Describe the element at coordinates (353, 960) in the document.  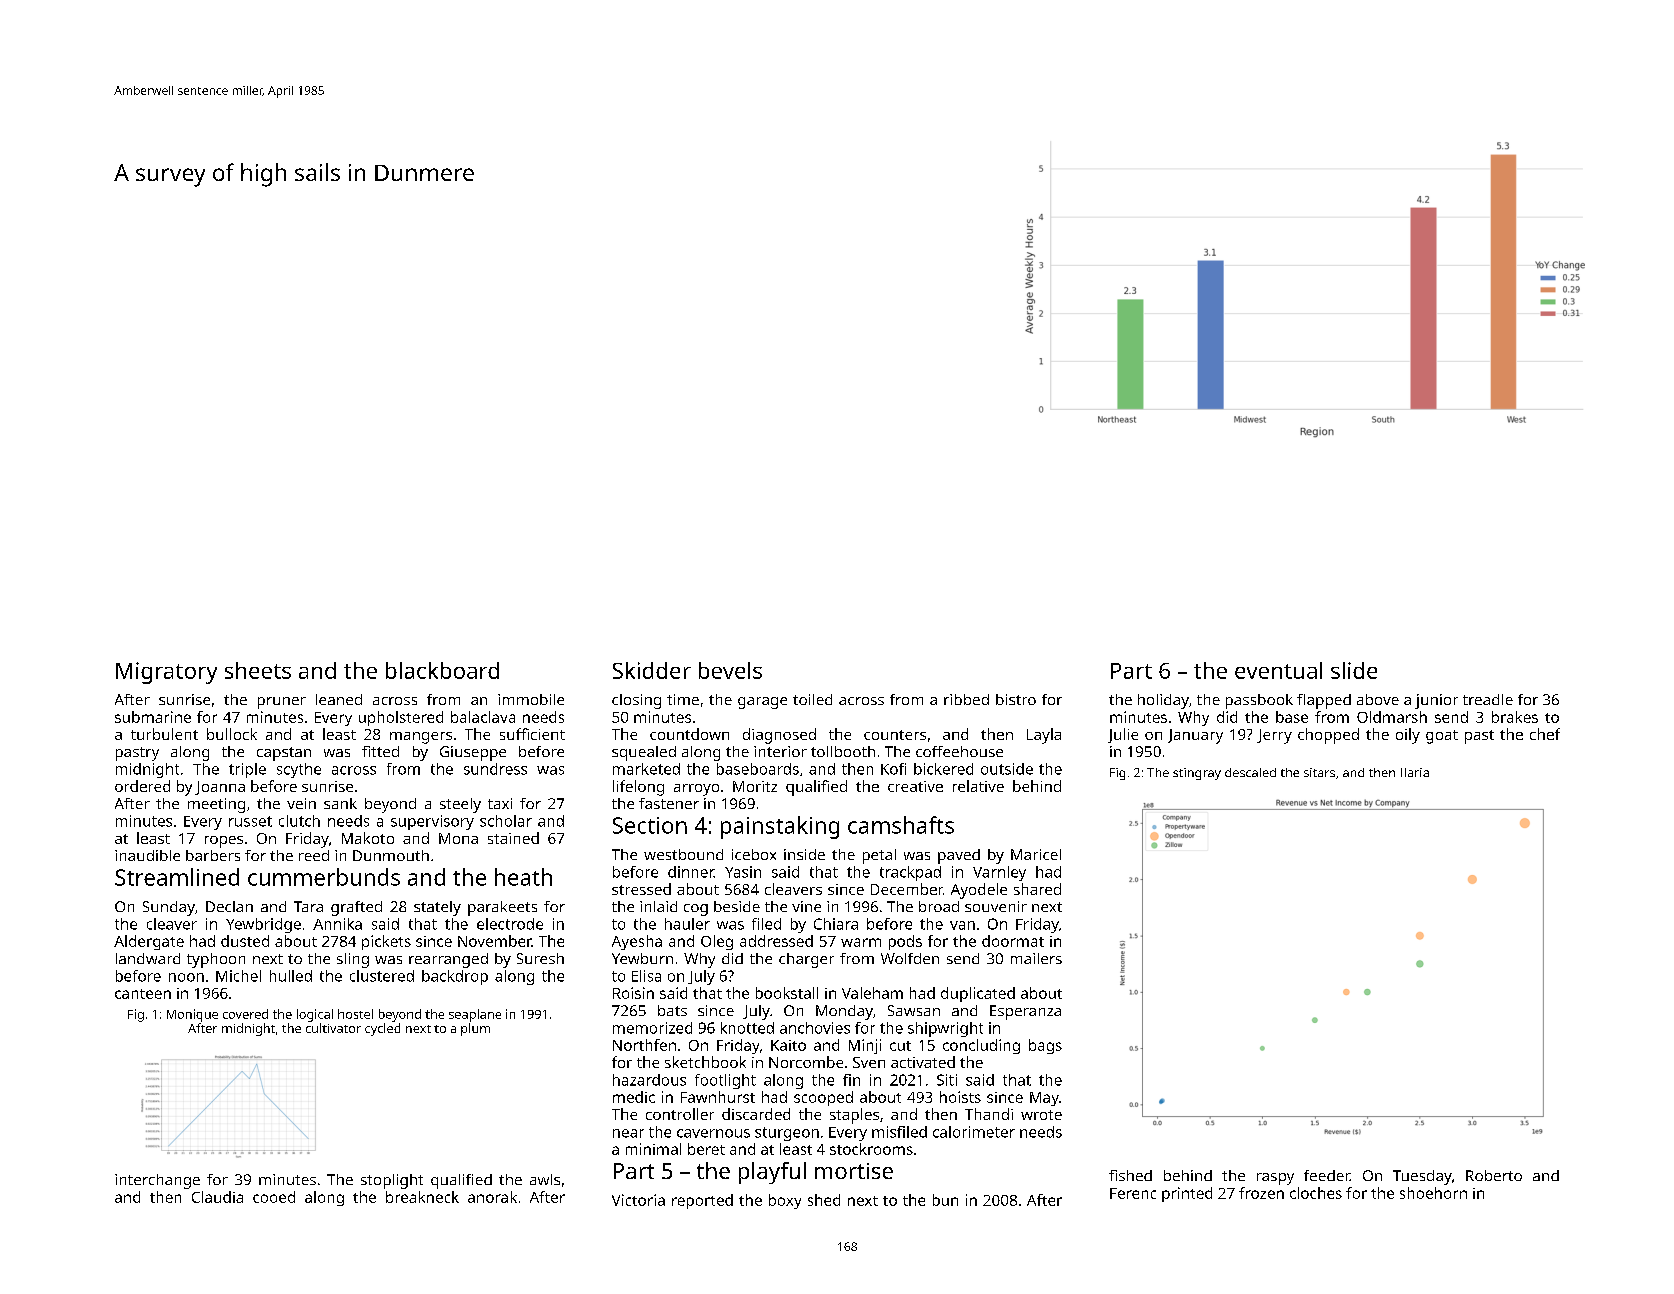
I see `sling` at that location.
